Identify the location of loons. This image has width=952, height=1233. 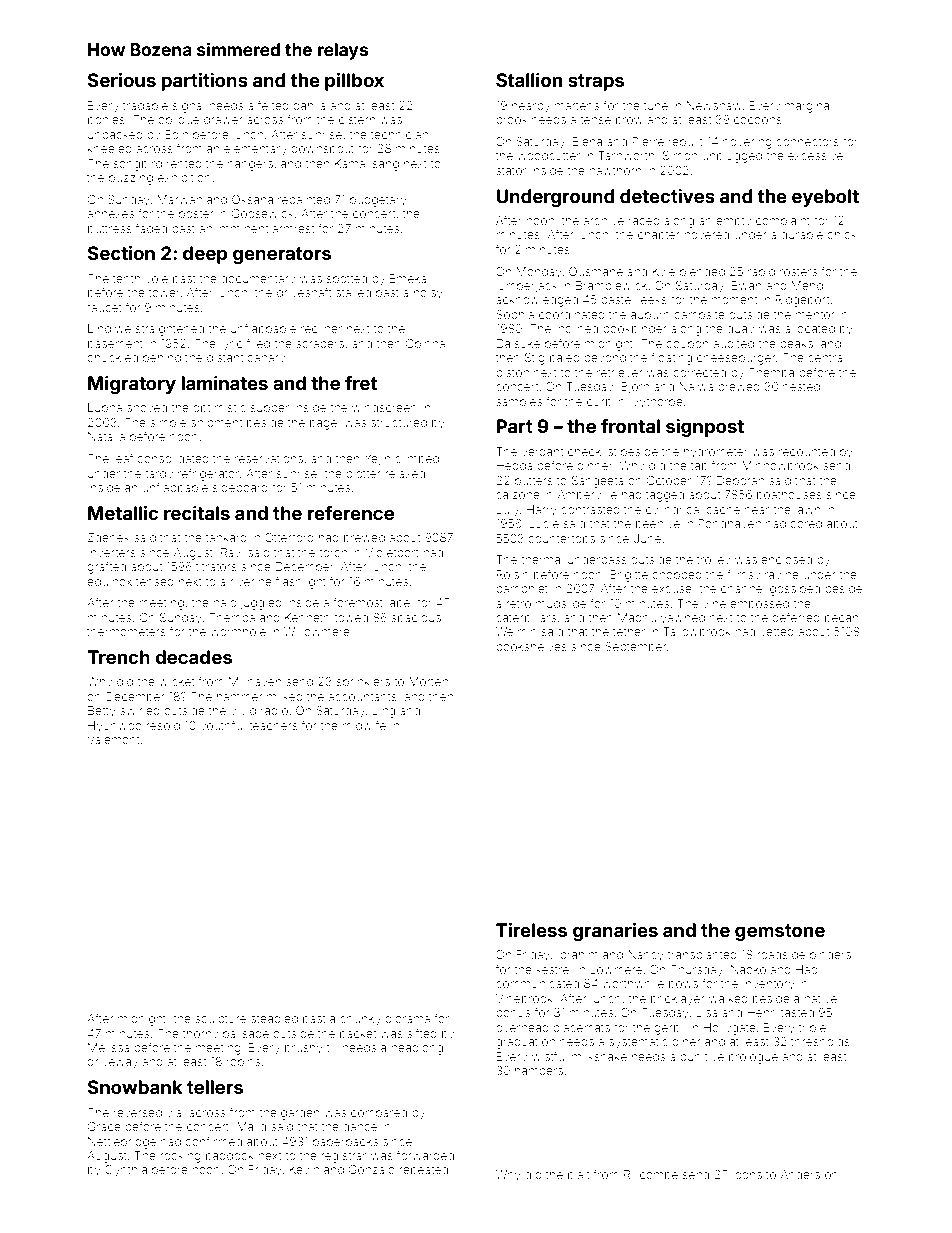
(747, 1174).
